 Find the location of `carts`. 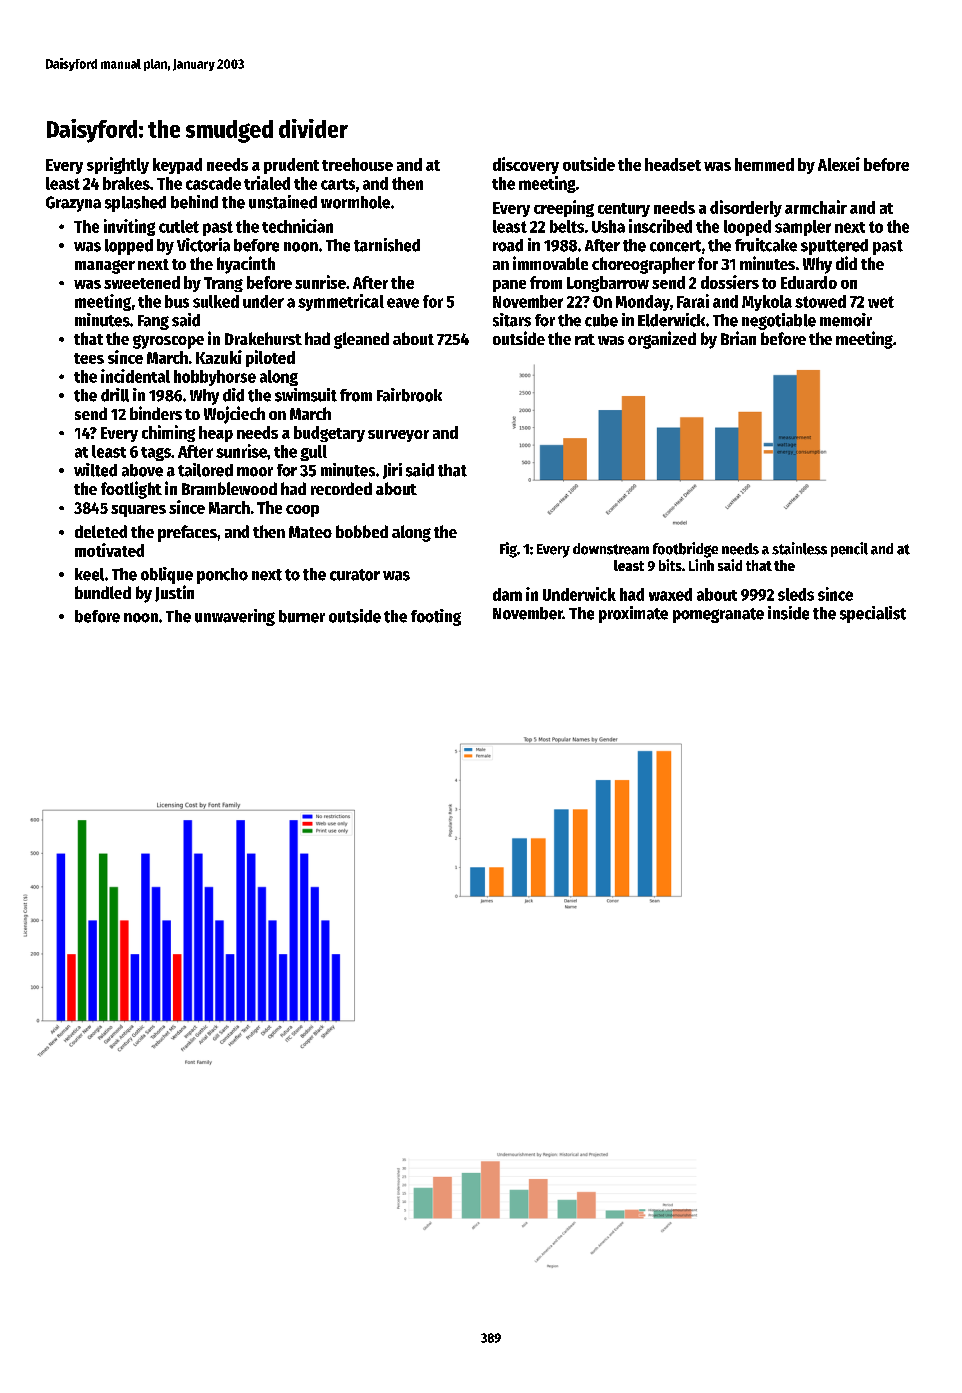

carts is located at coordinates (338, 184).
